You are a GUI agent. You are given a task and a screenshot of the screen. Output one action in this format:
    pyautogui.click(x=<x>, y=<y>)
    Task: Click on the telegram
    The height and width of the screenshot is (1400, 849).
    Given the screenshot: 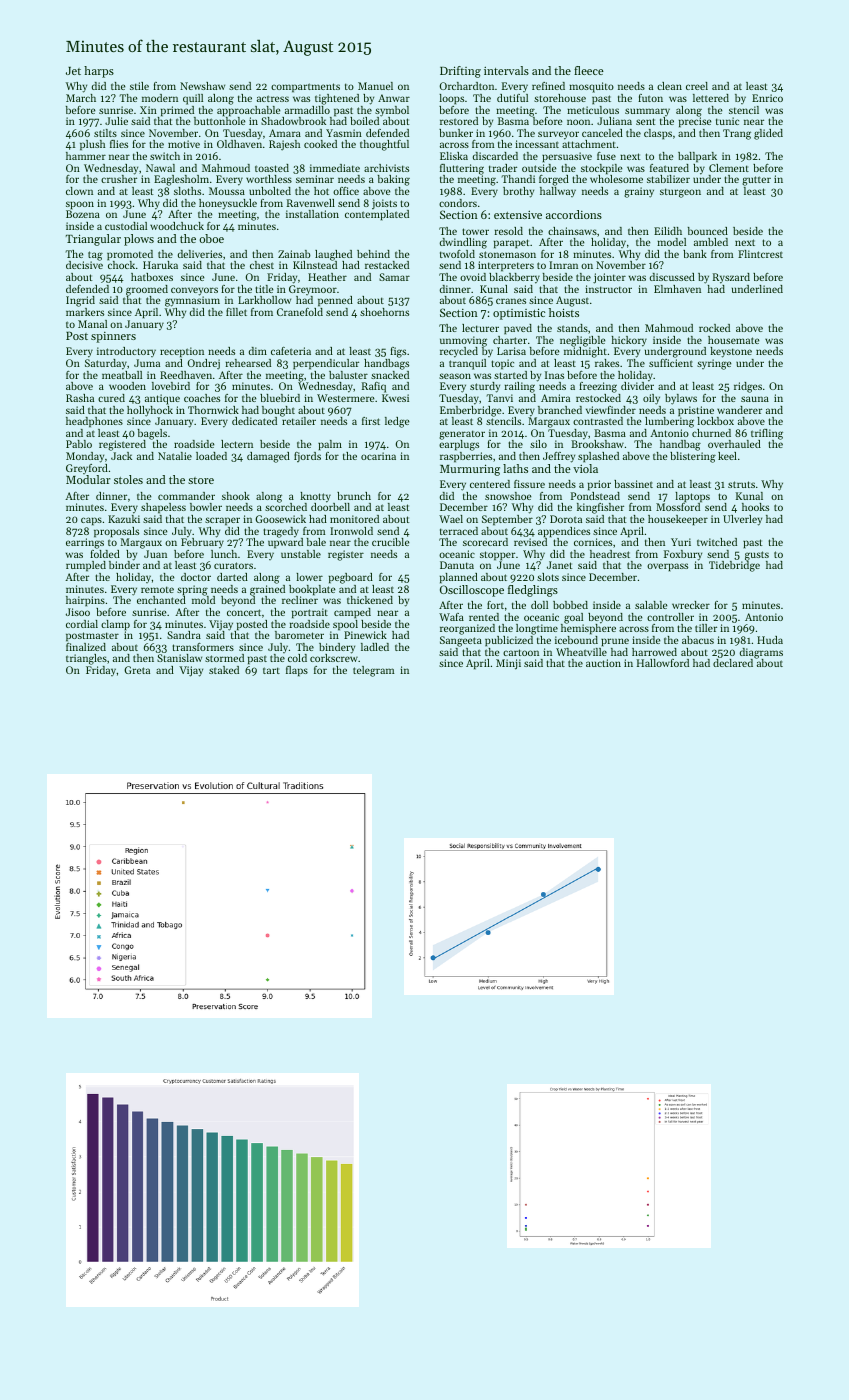 What is the action you would take?
    pyautogui.click(x=373, y=671)
